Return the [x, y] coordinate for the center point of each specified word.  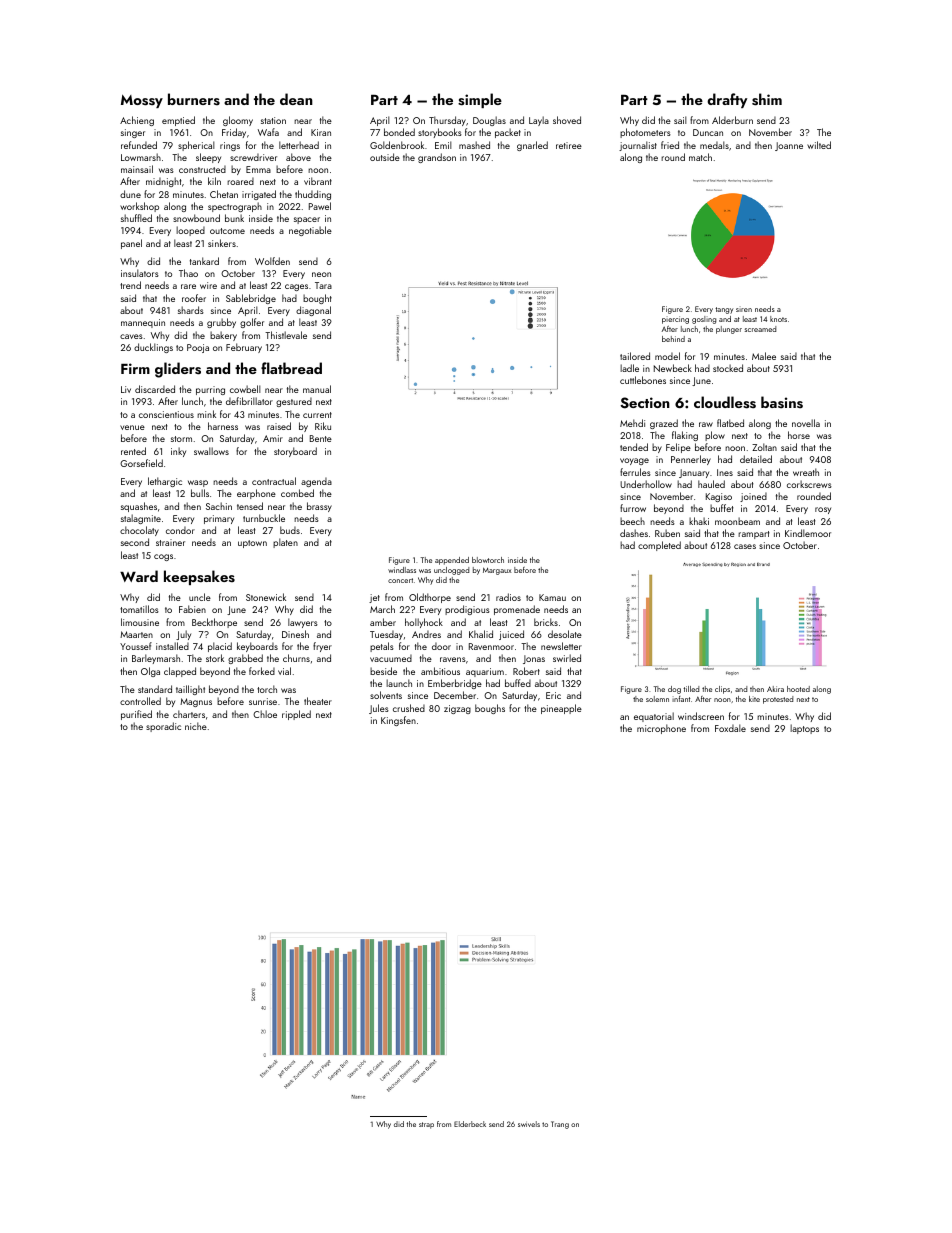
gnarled [532, 146]
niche [196, 726]
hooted [798, 689]
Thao [188, 273]
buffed [518, 683]
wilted [819, 145]
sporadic [163, 727]
